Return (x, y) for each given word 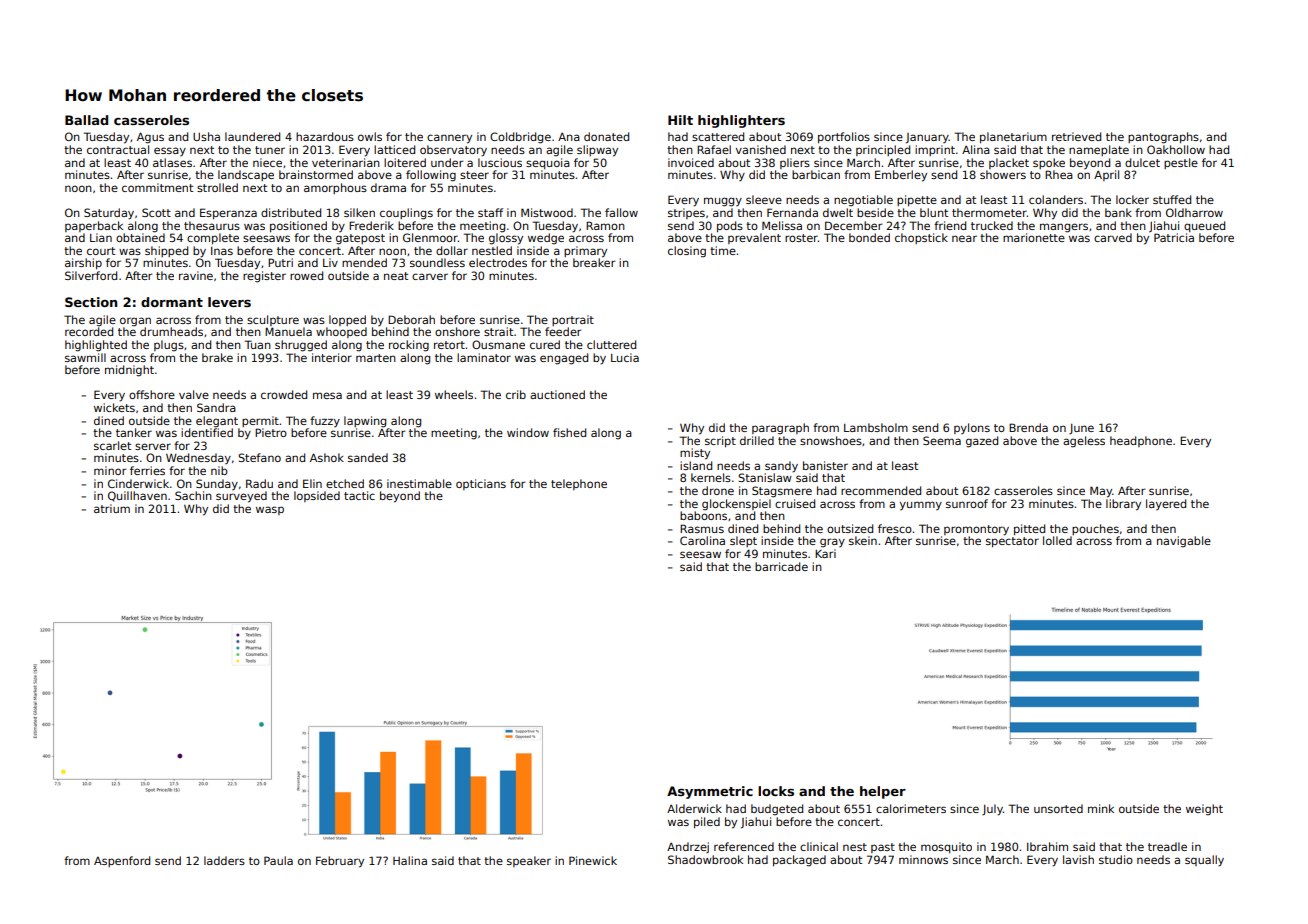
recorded (89, 331)
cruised (795, 503)
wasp (270, 510)
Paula (278, 860)
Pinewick (593, 860)
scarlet (112, 445)
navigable (1184, 542)
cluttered (611, 344)
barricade (781, 566)
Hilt (680, 120)
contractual (118, 149)
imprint (935, 150)
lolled (1057, 540)
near (964, 238)
